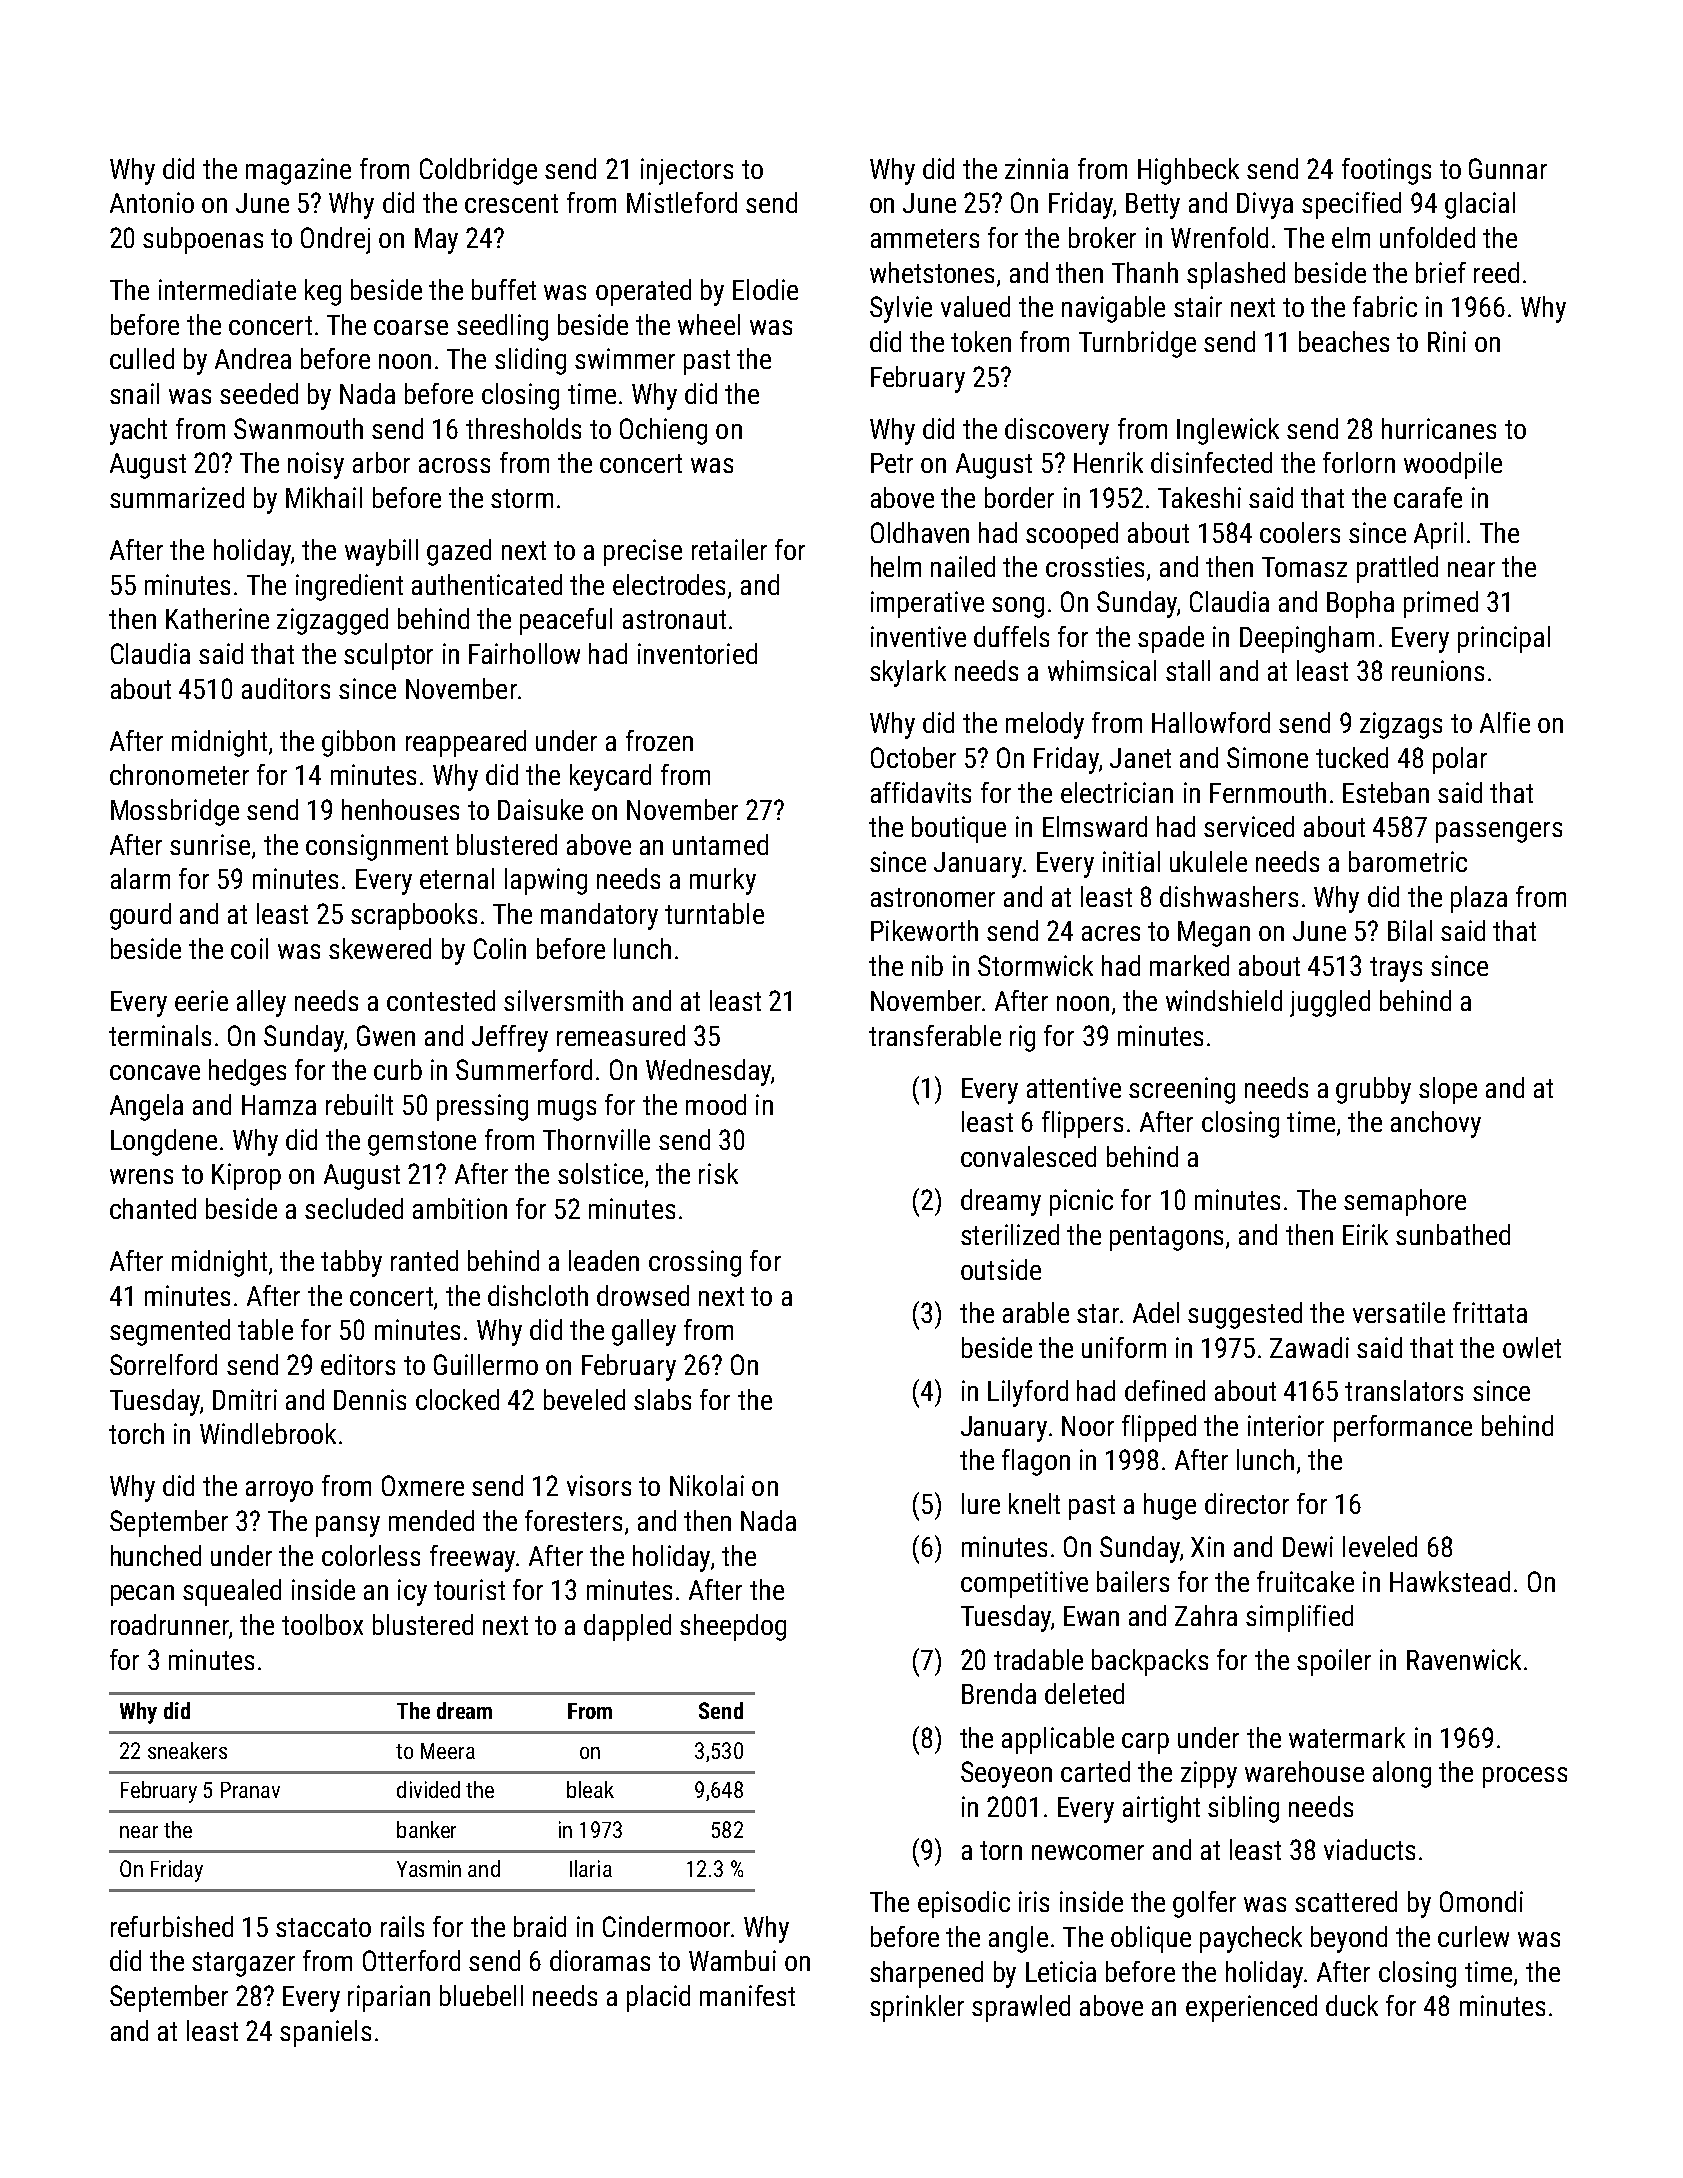 The height and width of the screenshot is (2178, 1683). What do you see at coordinates (1251, 2008) in the screenshot?
I see `experienced` at bounding box center [1251, 2008].
